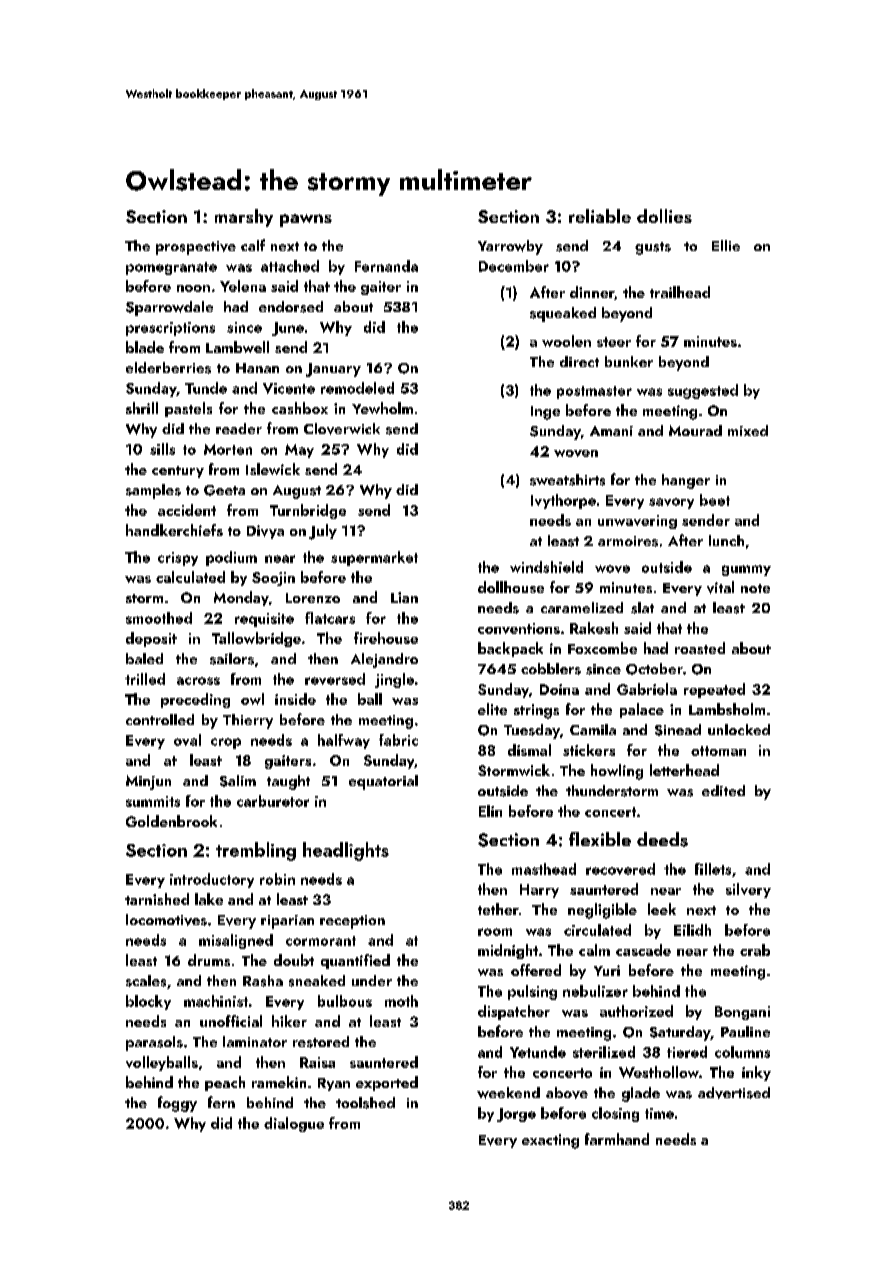  I want to click on room, so click(495, 932).
